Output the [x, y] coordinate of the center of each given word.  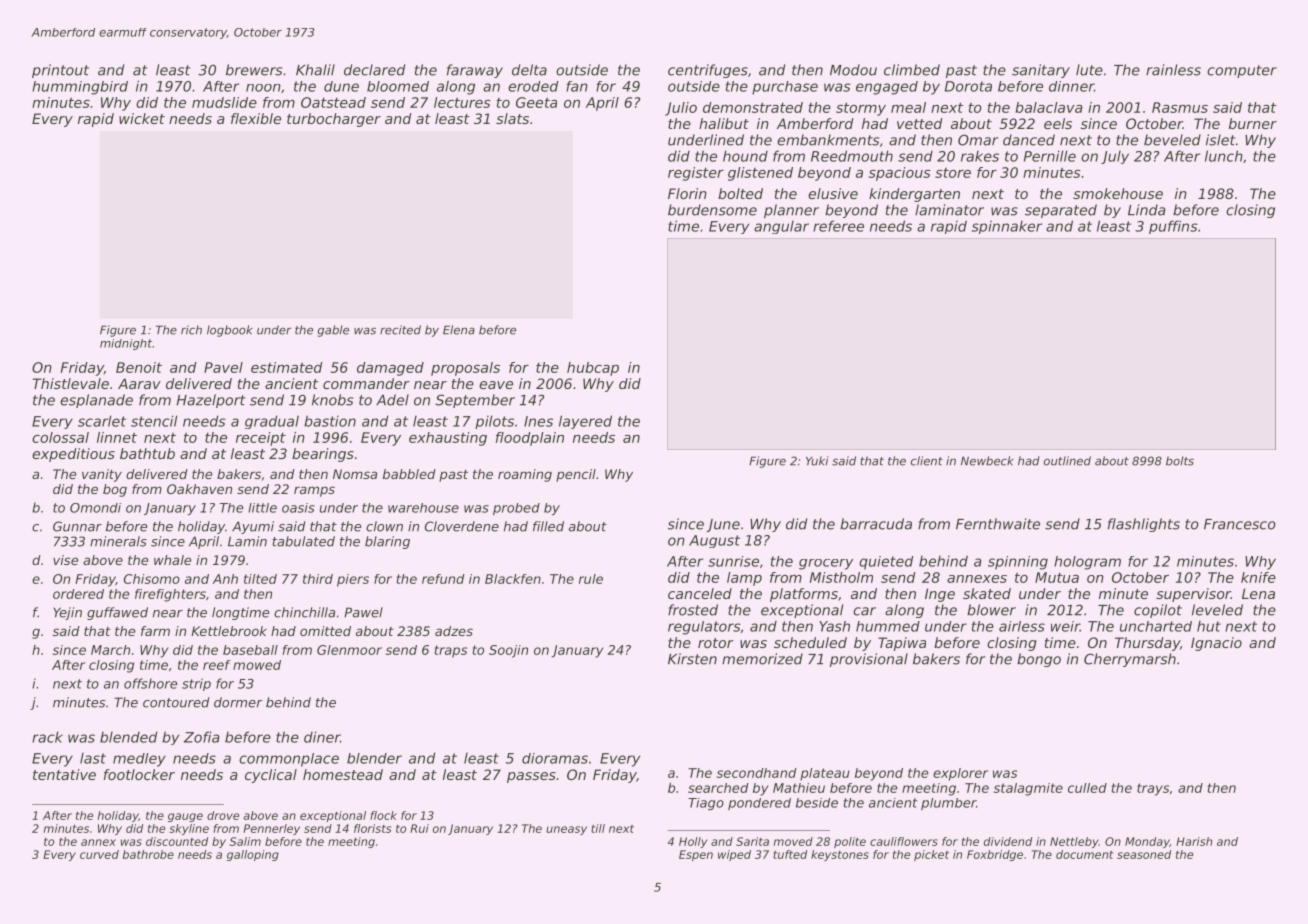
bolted [740, 193]
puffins [1173, 227]
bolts [1180, 461]
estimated [287, 367]
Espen [696, 855]
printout [60, 71]
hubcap [593, 369]
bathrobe [148, 854]
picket [931, 855]
